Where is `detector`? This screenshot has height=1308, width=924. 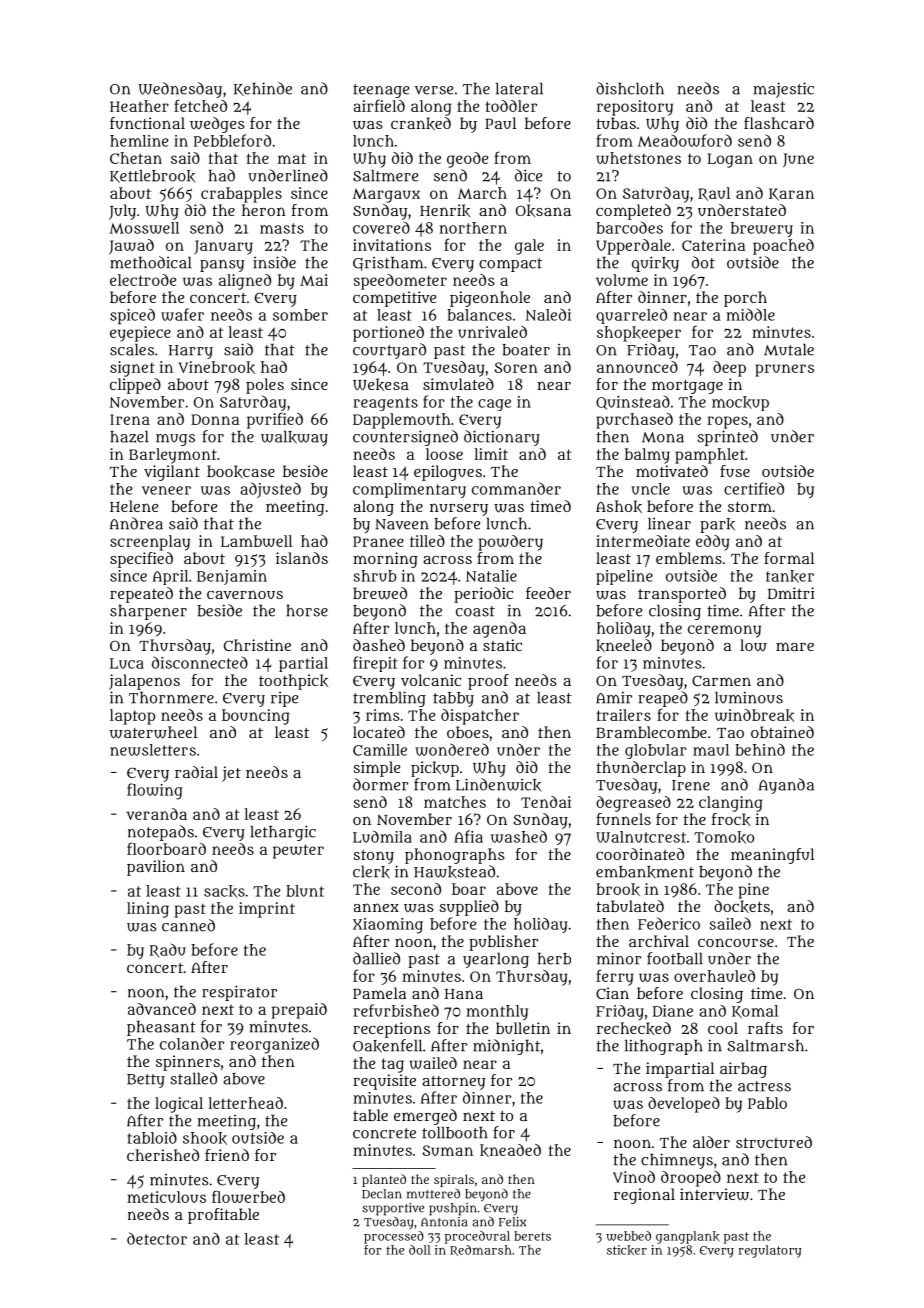
detector is located at coordinates (157, 1238).
